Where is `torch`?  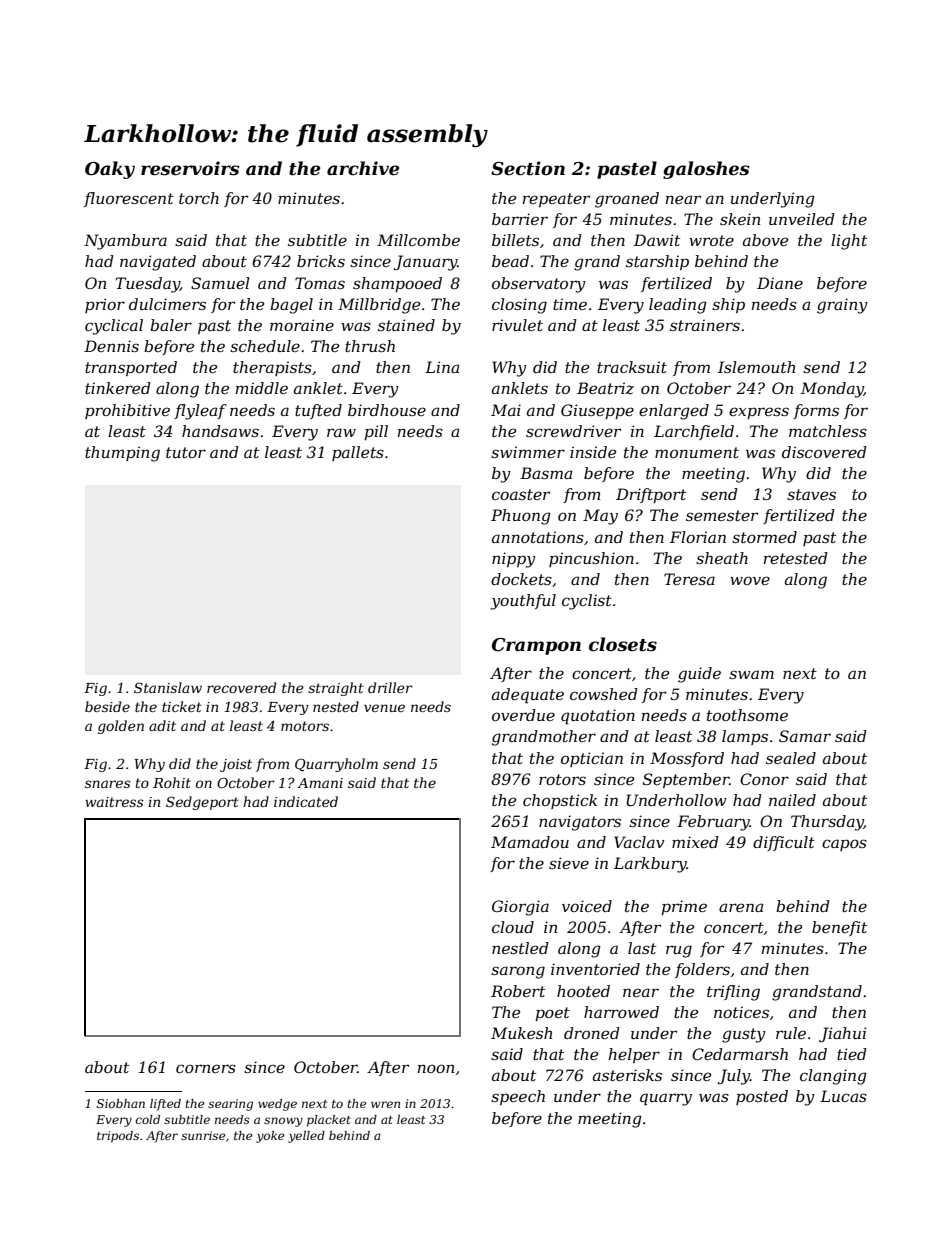 torch is located at coordinates (199, 198).
